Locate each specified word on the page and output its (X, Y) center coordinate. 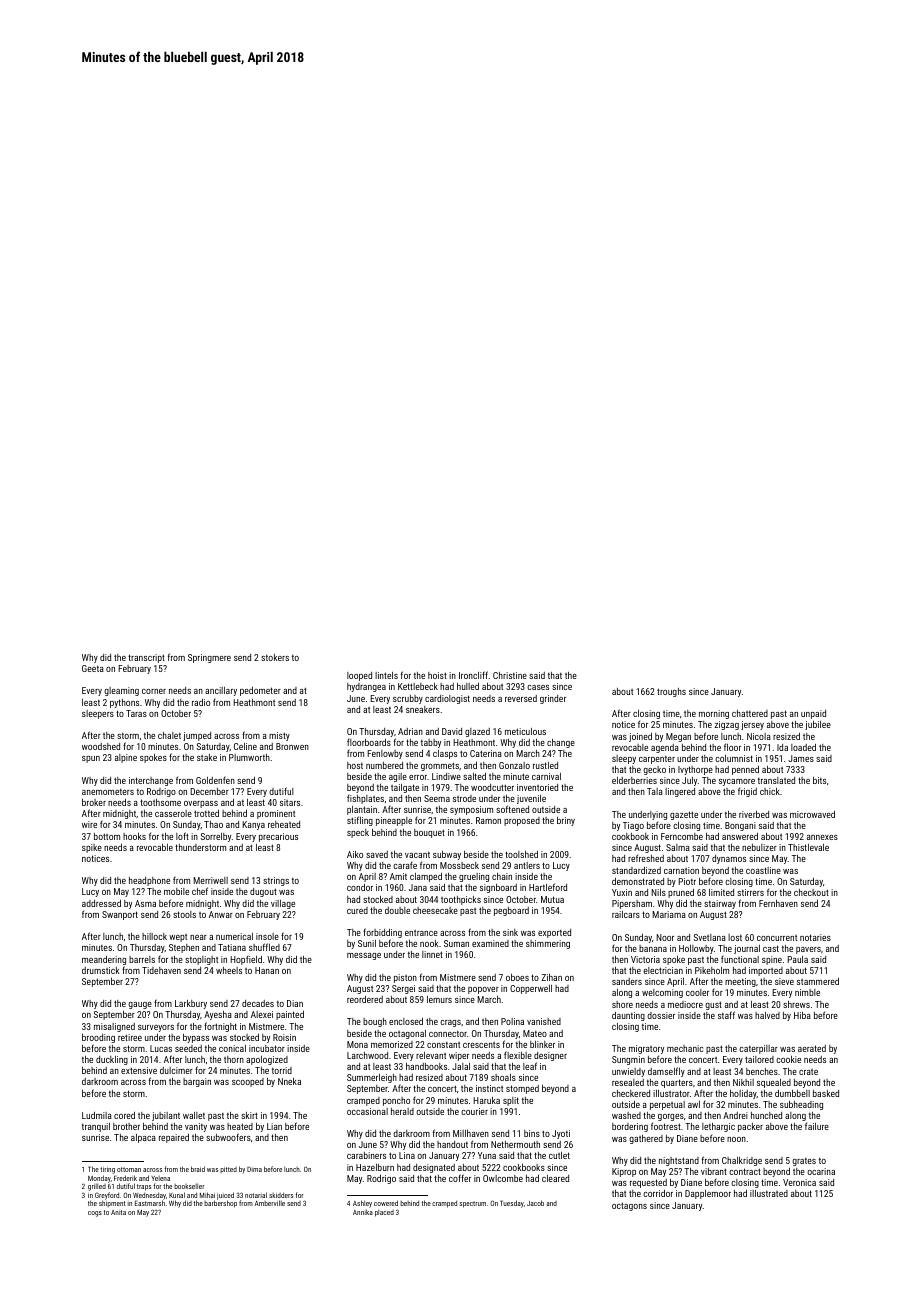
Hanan (267, 970)
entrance (421, 933)
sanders (627, 981)
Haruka (486, 1100)
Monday (99, 1179)
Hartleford (548, 887)
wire (89, 824)
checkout (811, 892)
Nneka (289, 1081)
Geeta (93, 668)
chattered (750, 713)
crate (808, 1072)
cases (538, 687)
